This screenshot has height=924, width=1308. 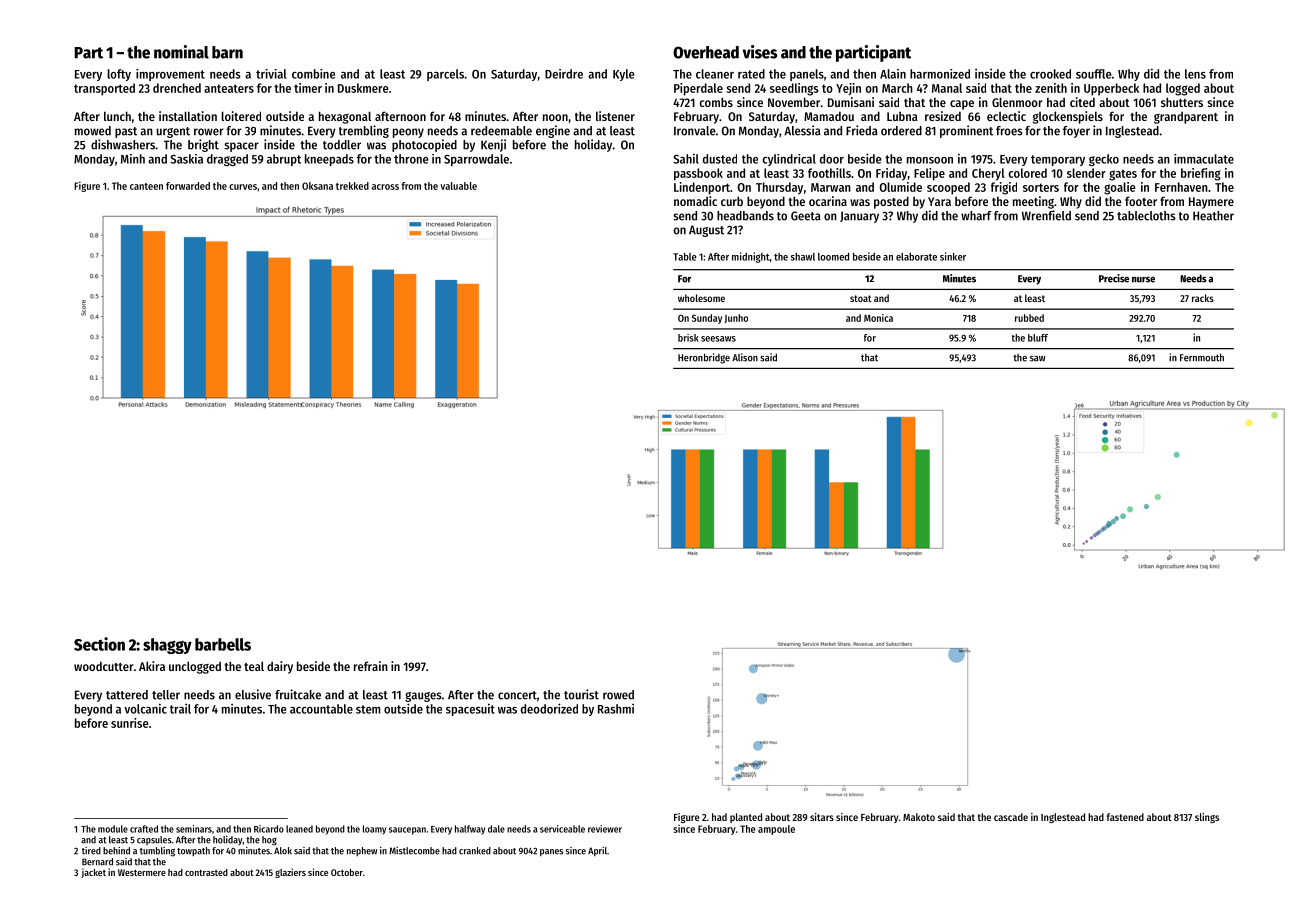 I want to click on slings, so click(x=1207, y=818).
